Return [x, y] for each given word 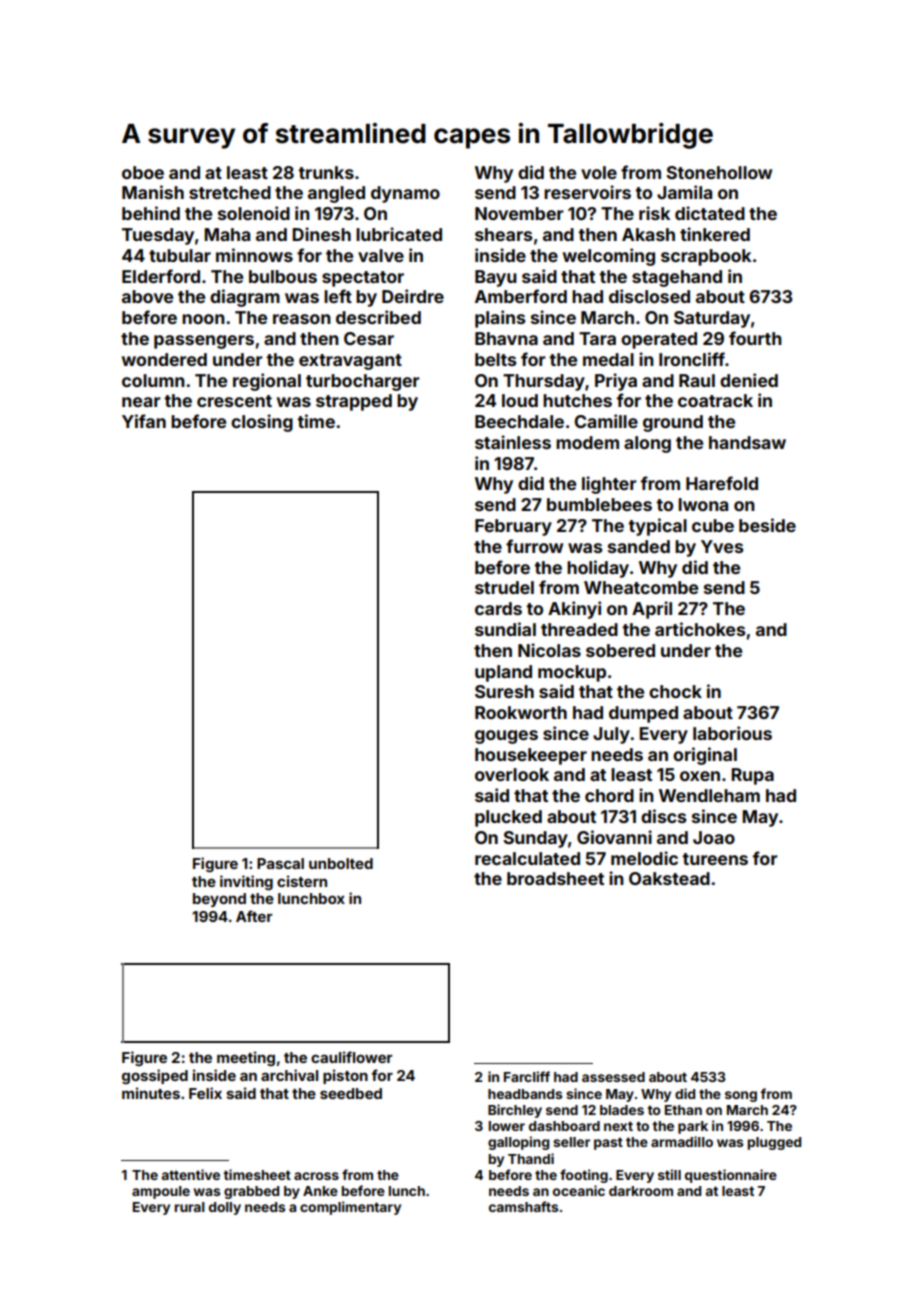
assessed [613, 1077]
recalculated [527, 858]
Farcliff [527, 1076]
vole [599, 172]
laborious [732, 733]
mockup [572, 673]
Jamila [684, 192]
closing [262, 423]
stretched [230, 192]
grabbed [251, 1192]
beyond [219, 900]
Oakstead [669, 878]
